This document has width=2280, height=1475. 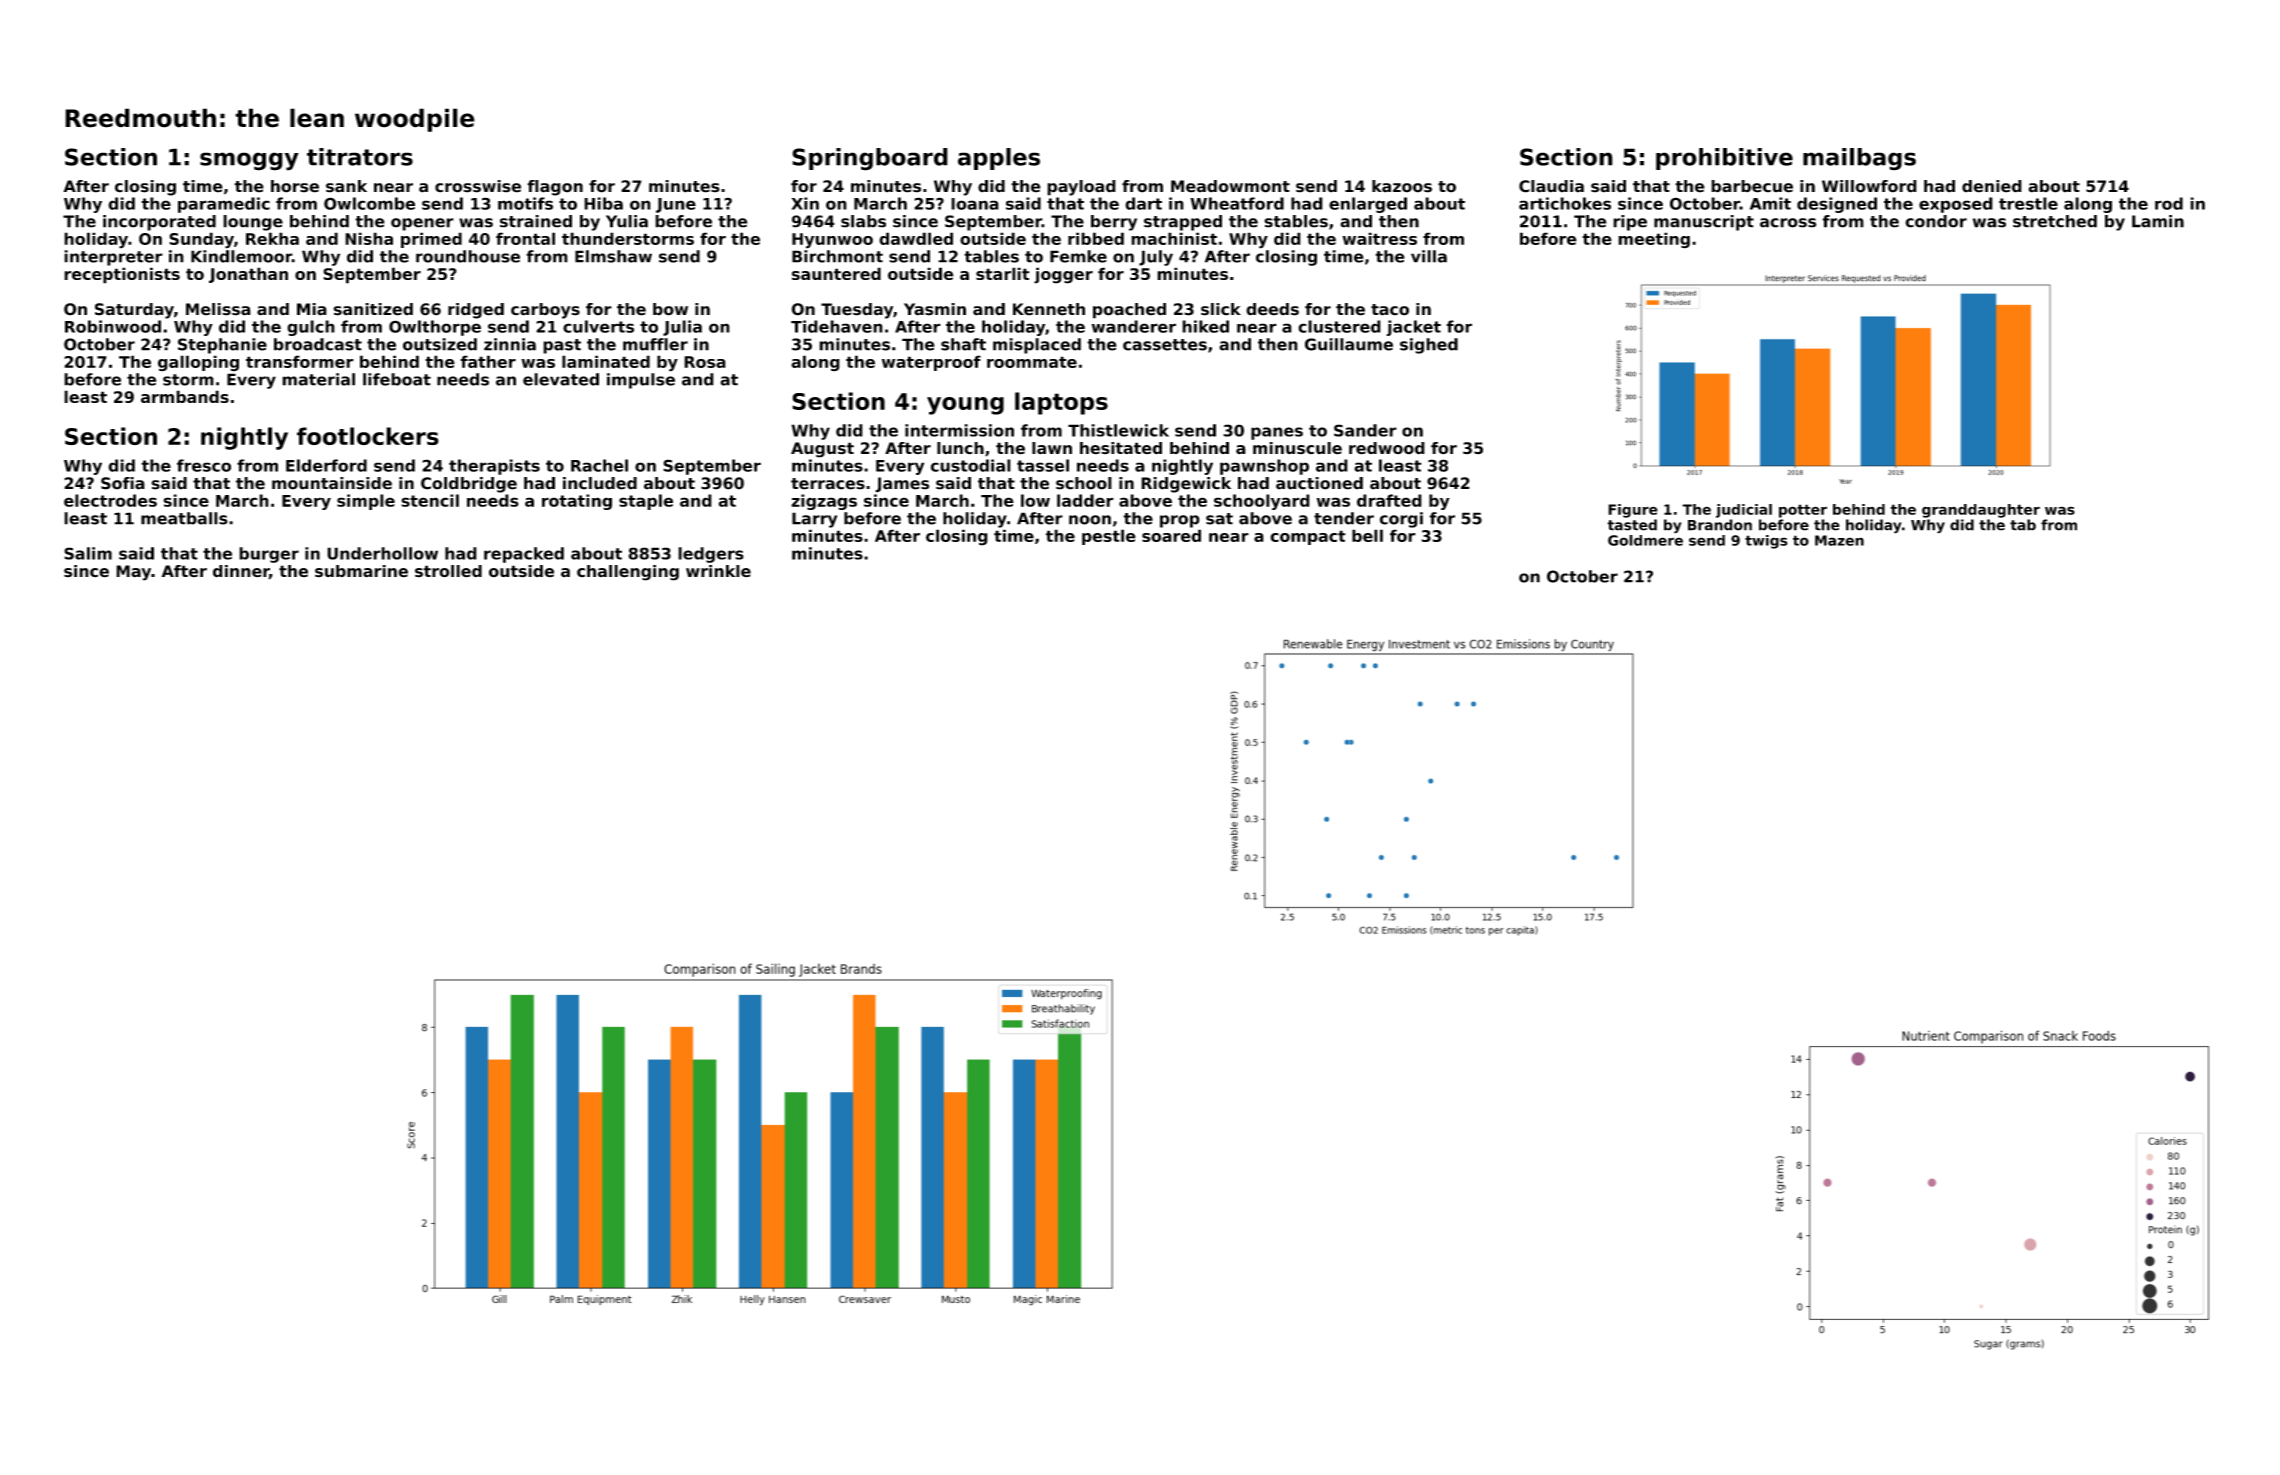 I want to click on Owlthorpe, so click(x=435, y=328).
